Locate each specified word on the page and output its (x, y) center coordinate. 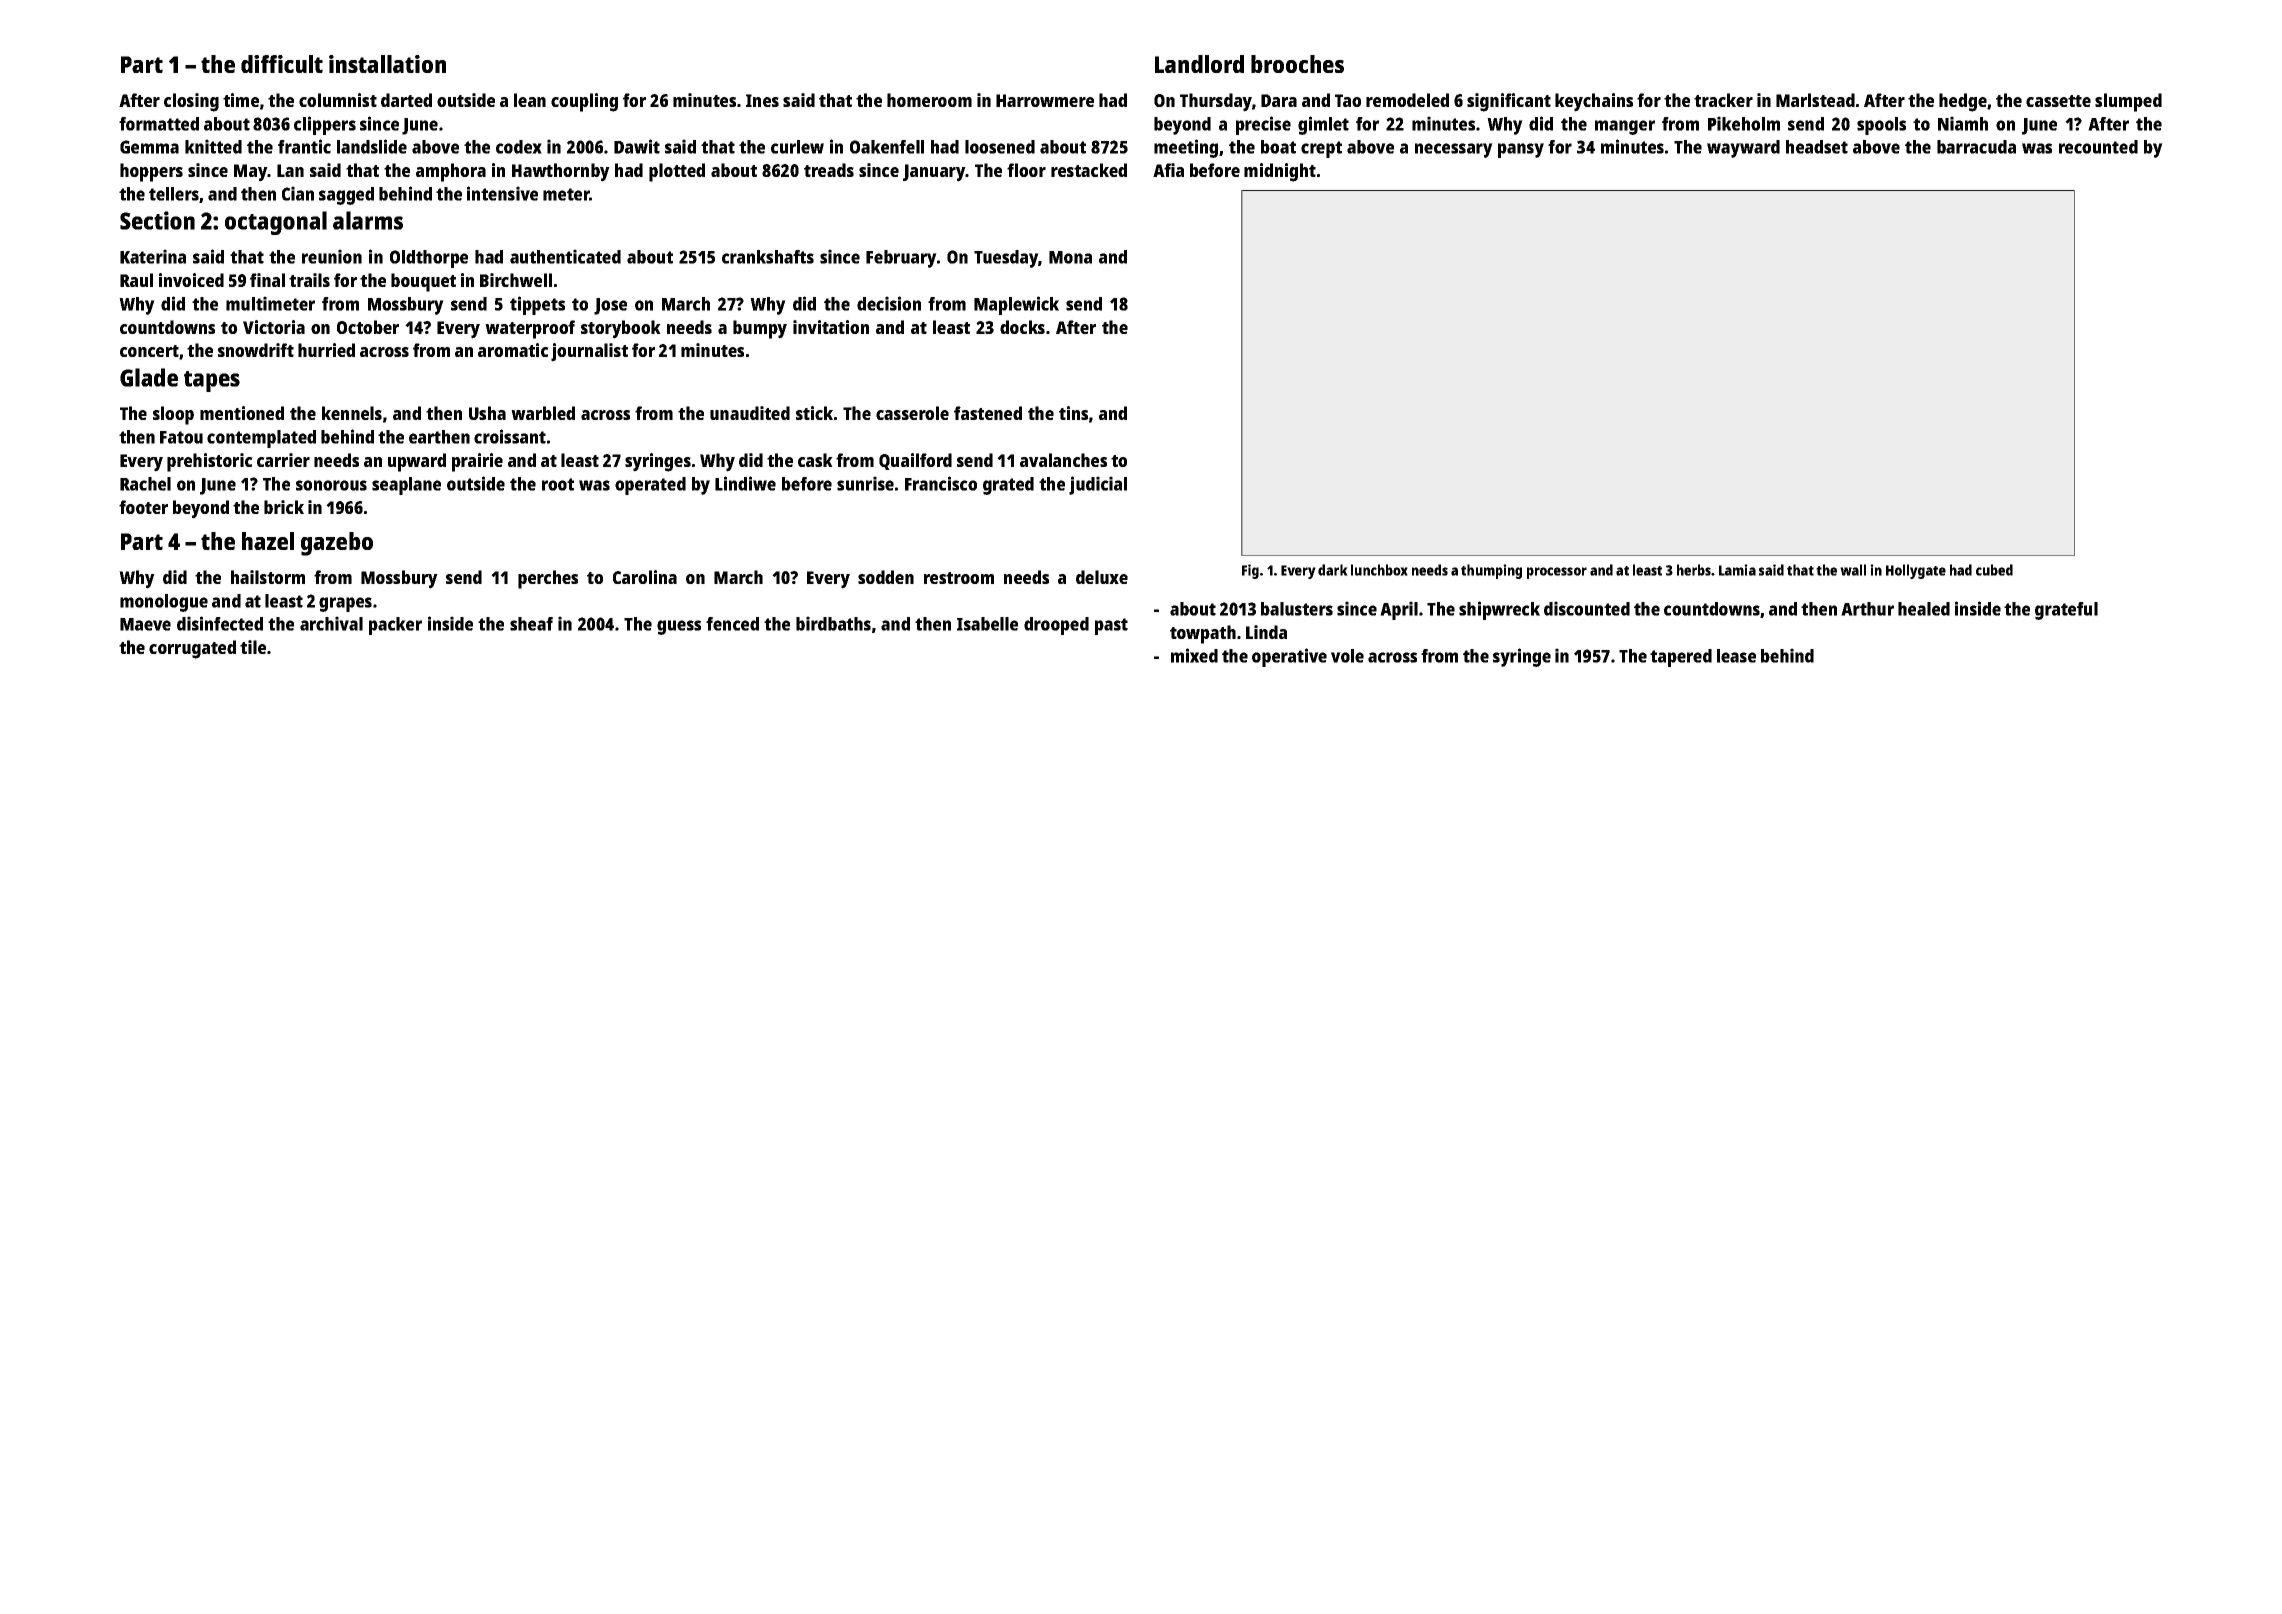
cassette (2058, 101)
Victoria (274, 327)
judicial (1098, 485)
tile (253, 647)
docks (1022, 327)
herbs (1694, 570)
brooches (1297, 64)
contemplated (261, 439)
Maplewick (1016, 305)
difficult (282, 64)
